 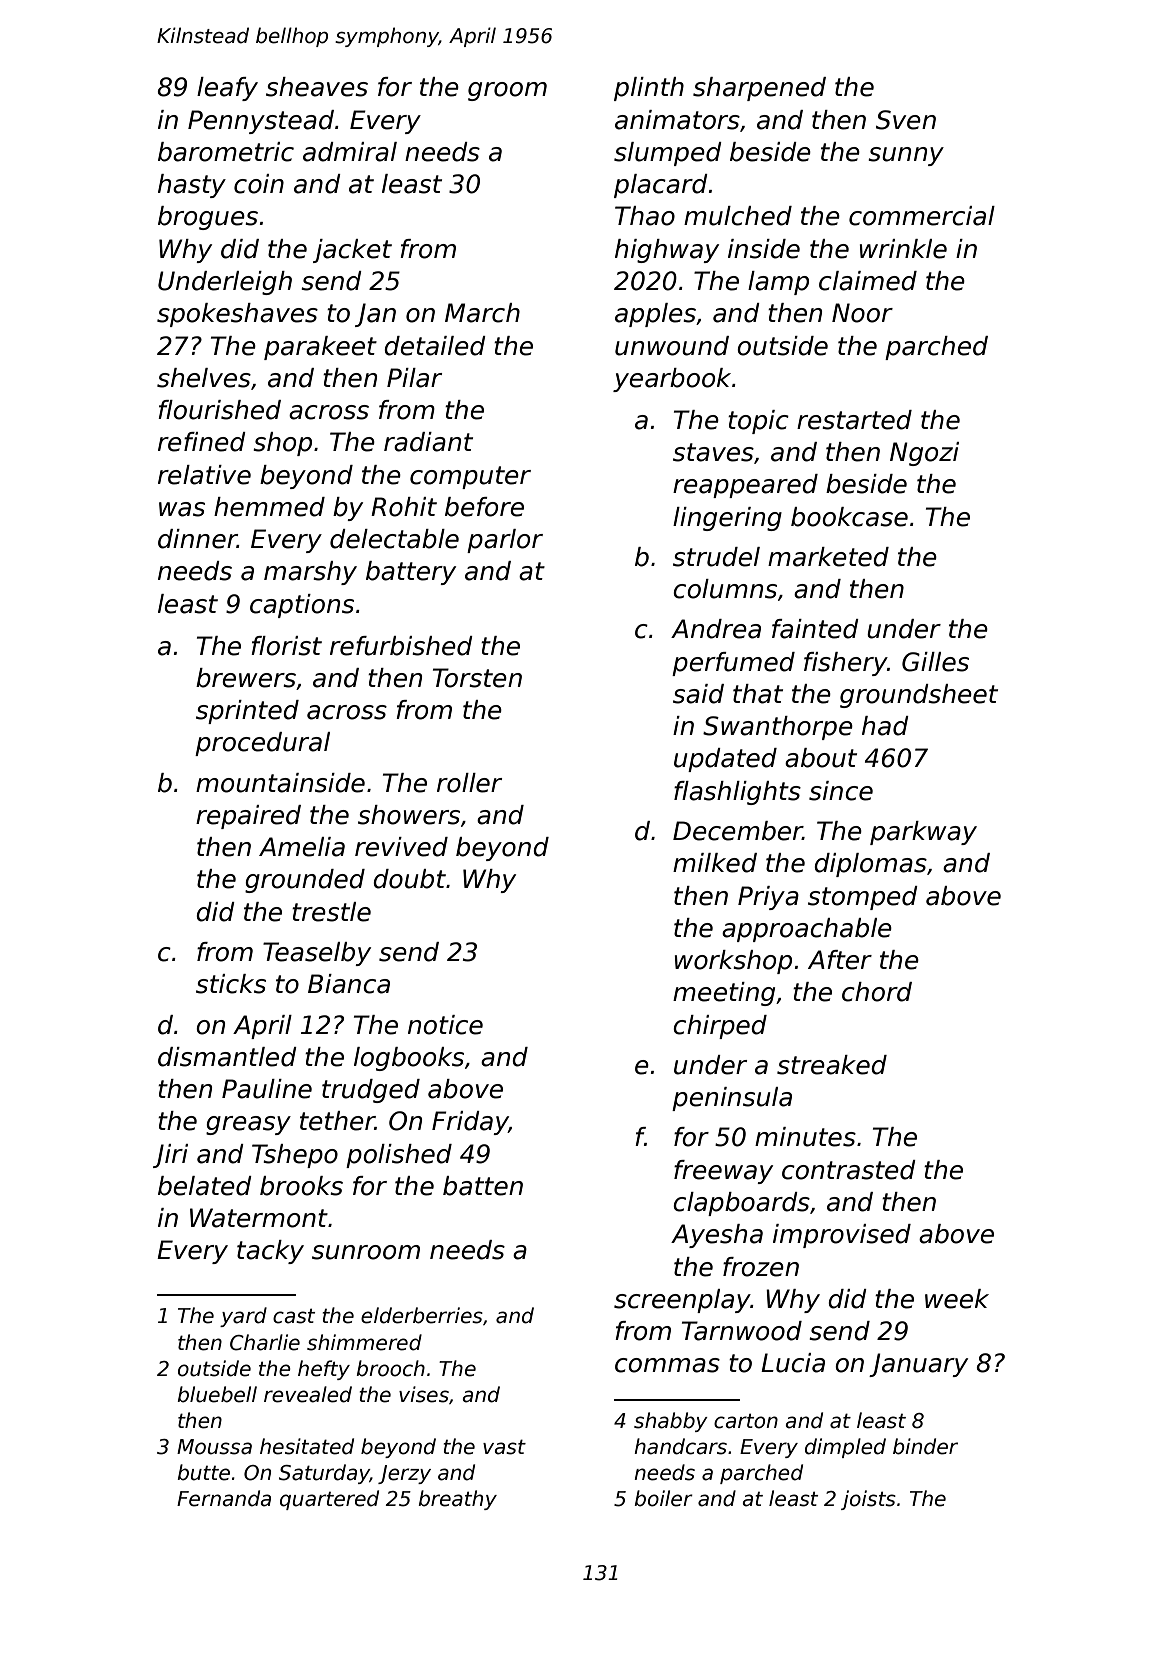 What do you see at coordinates (349, 984) in the screenshot?
I see `Bianca` at bounding box center [349, 984].
